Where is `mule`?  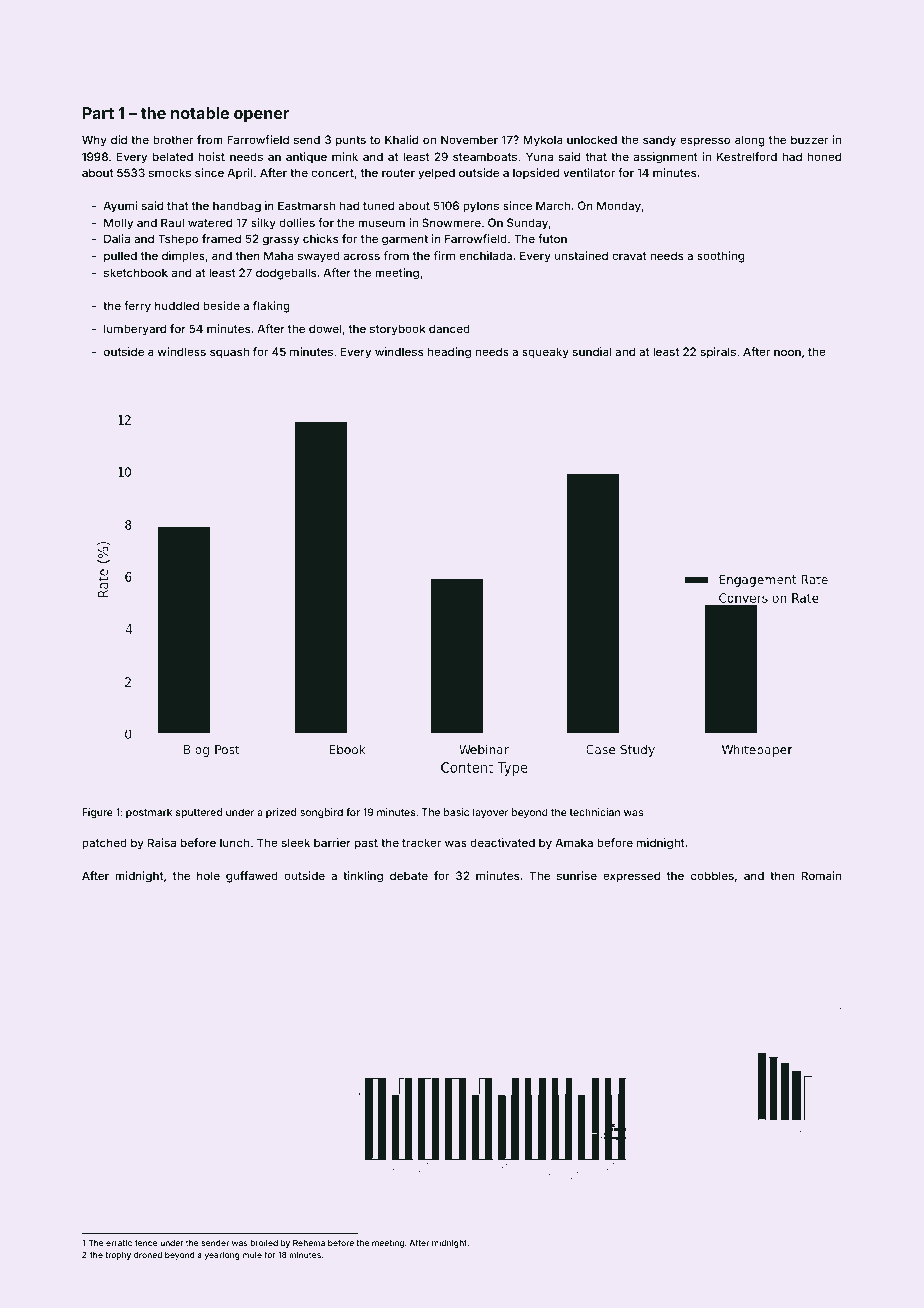
mule is located at coordinates (252, 1255).
